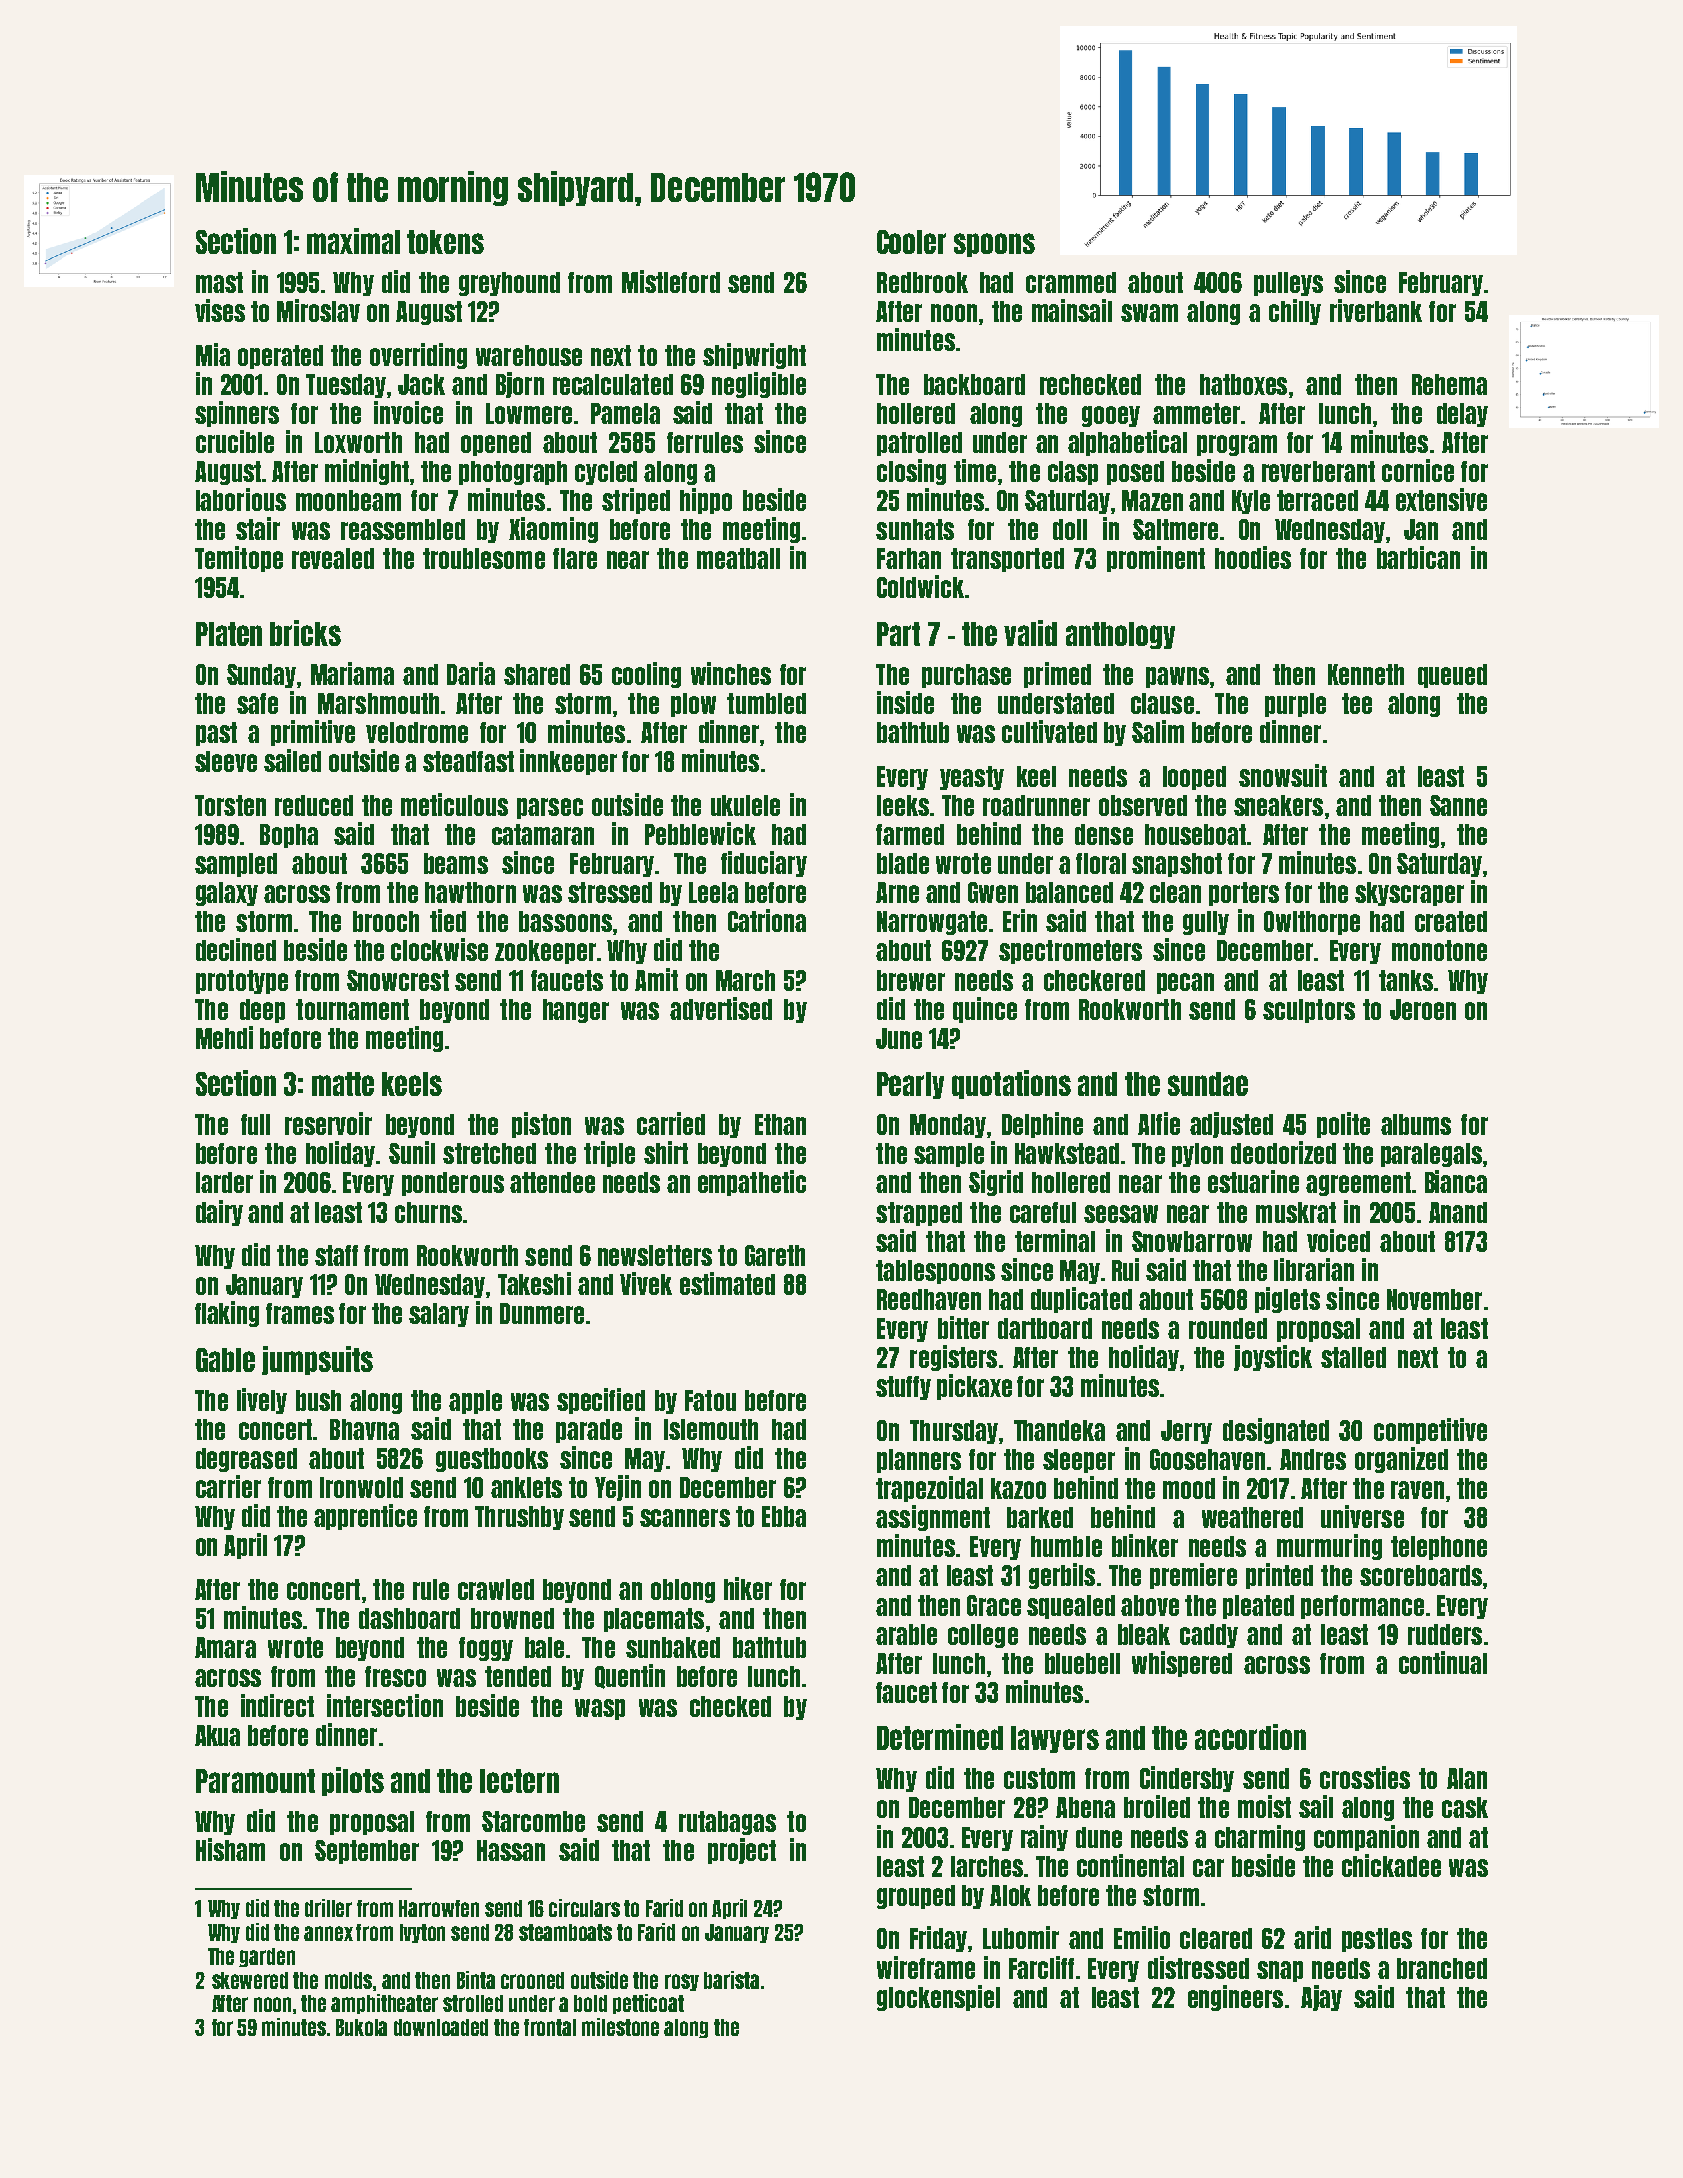  I want to click on Bukola, so click(361, 2027).
